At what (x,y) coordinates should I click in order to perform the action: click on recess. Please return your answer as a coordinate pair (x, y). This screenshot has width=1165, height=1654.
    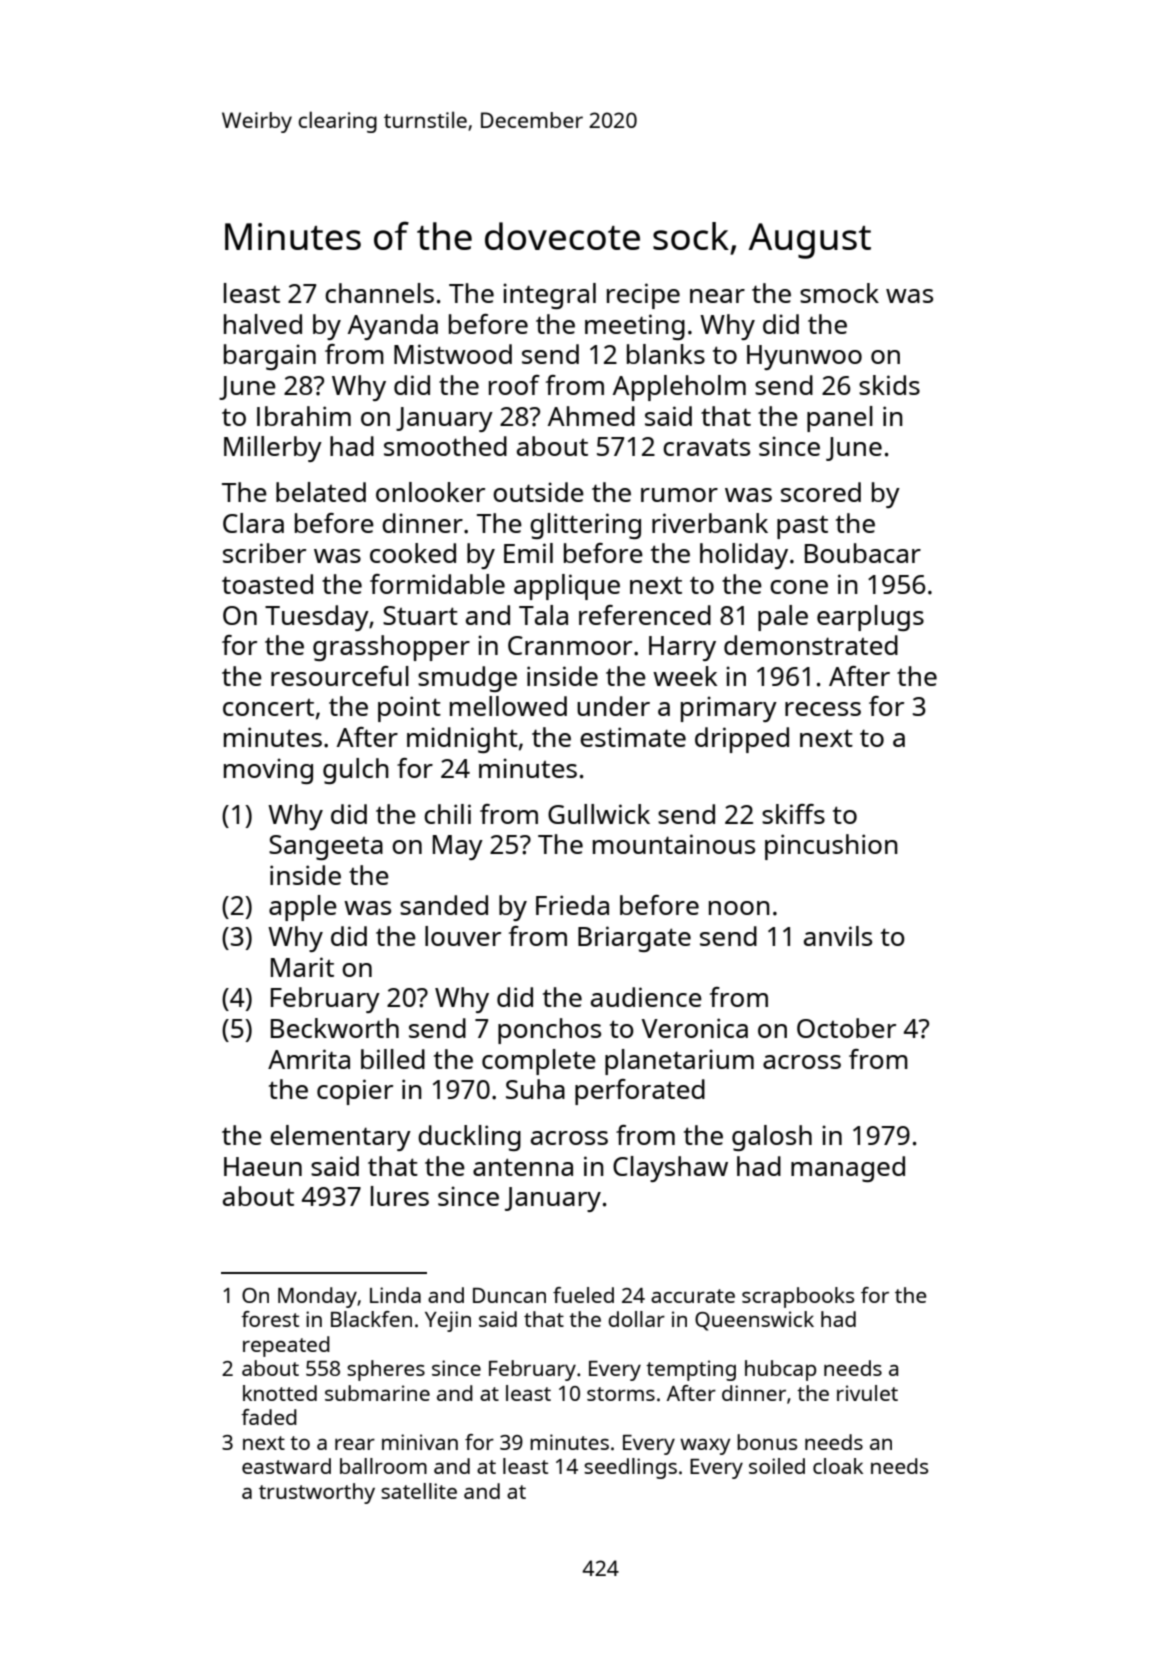
    Looking at the image, I should click on (823, 709).
